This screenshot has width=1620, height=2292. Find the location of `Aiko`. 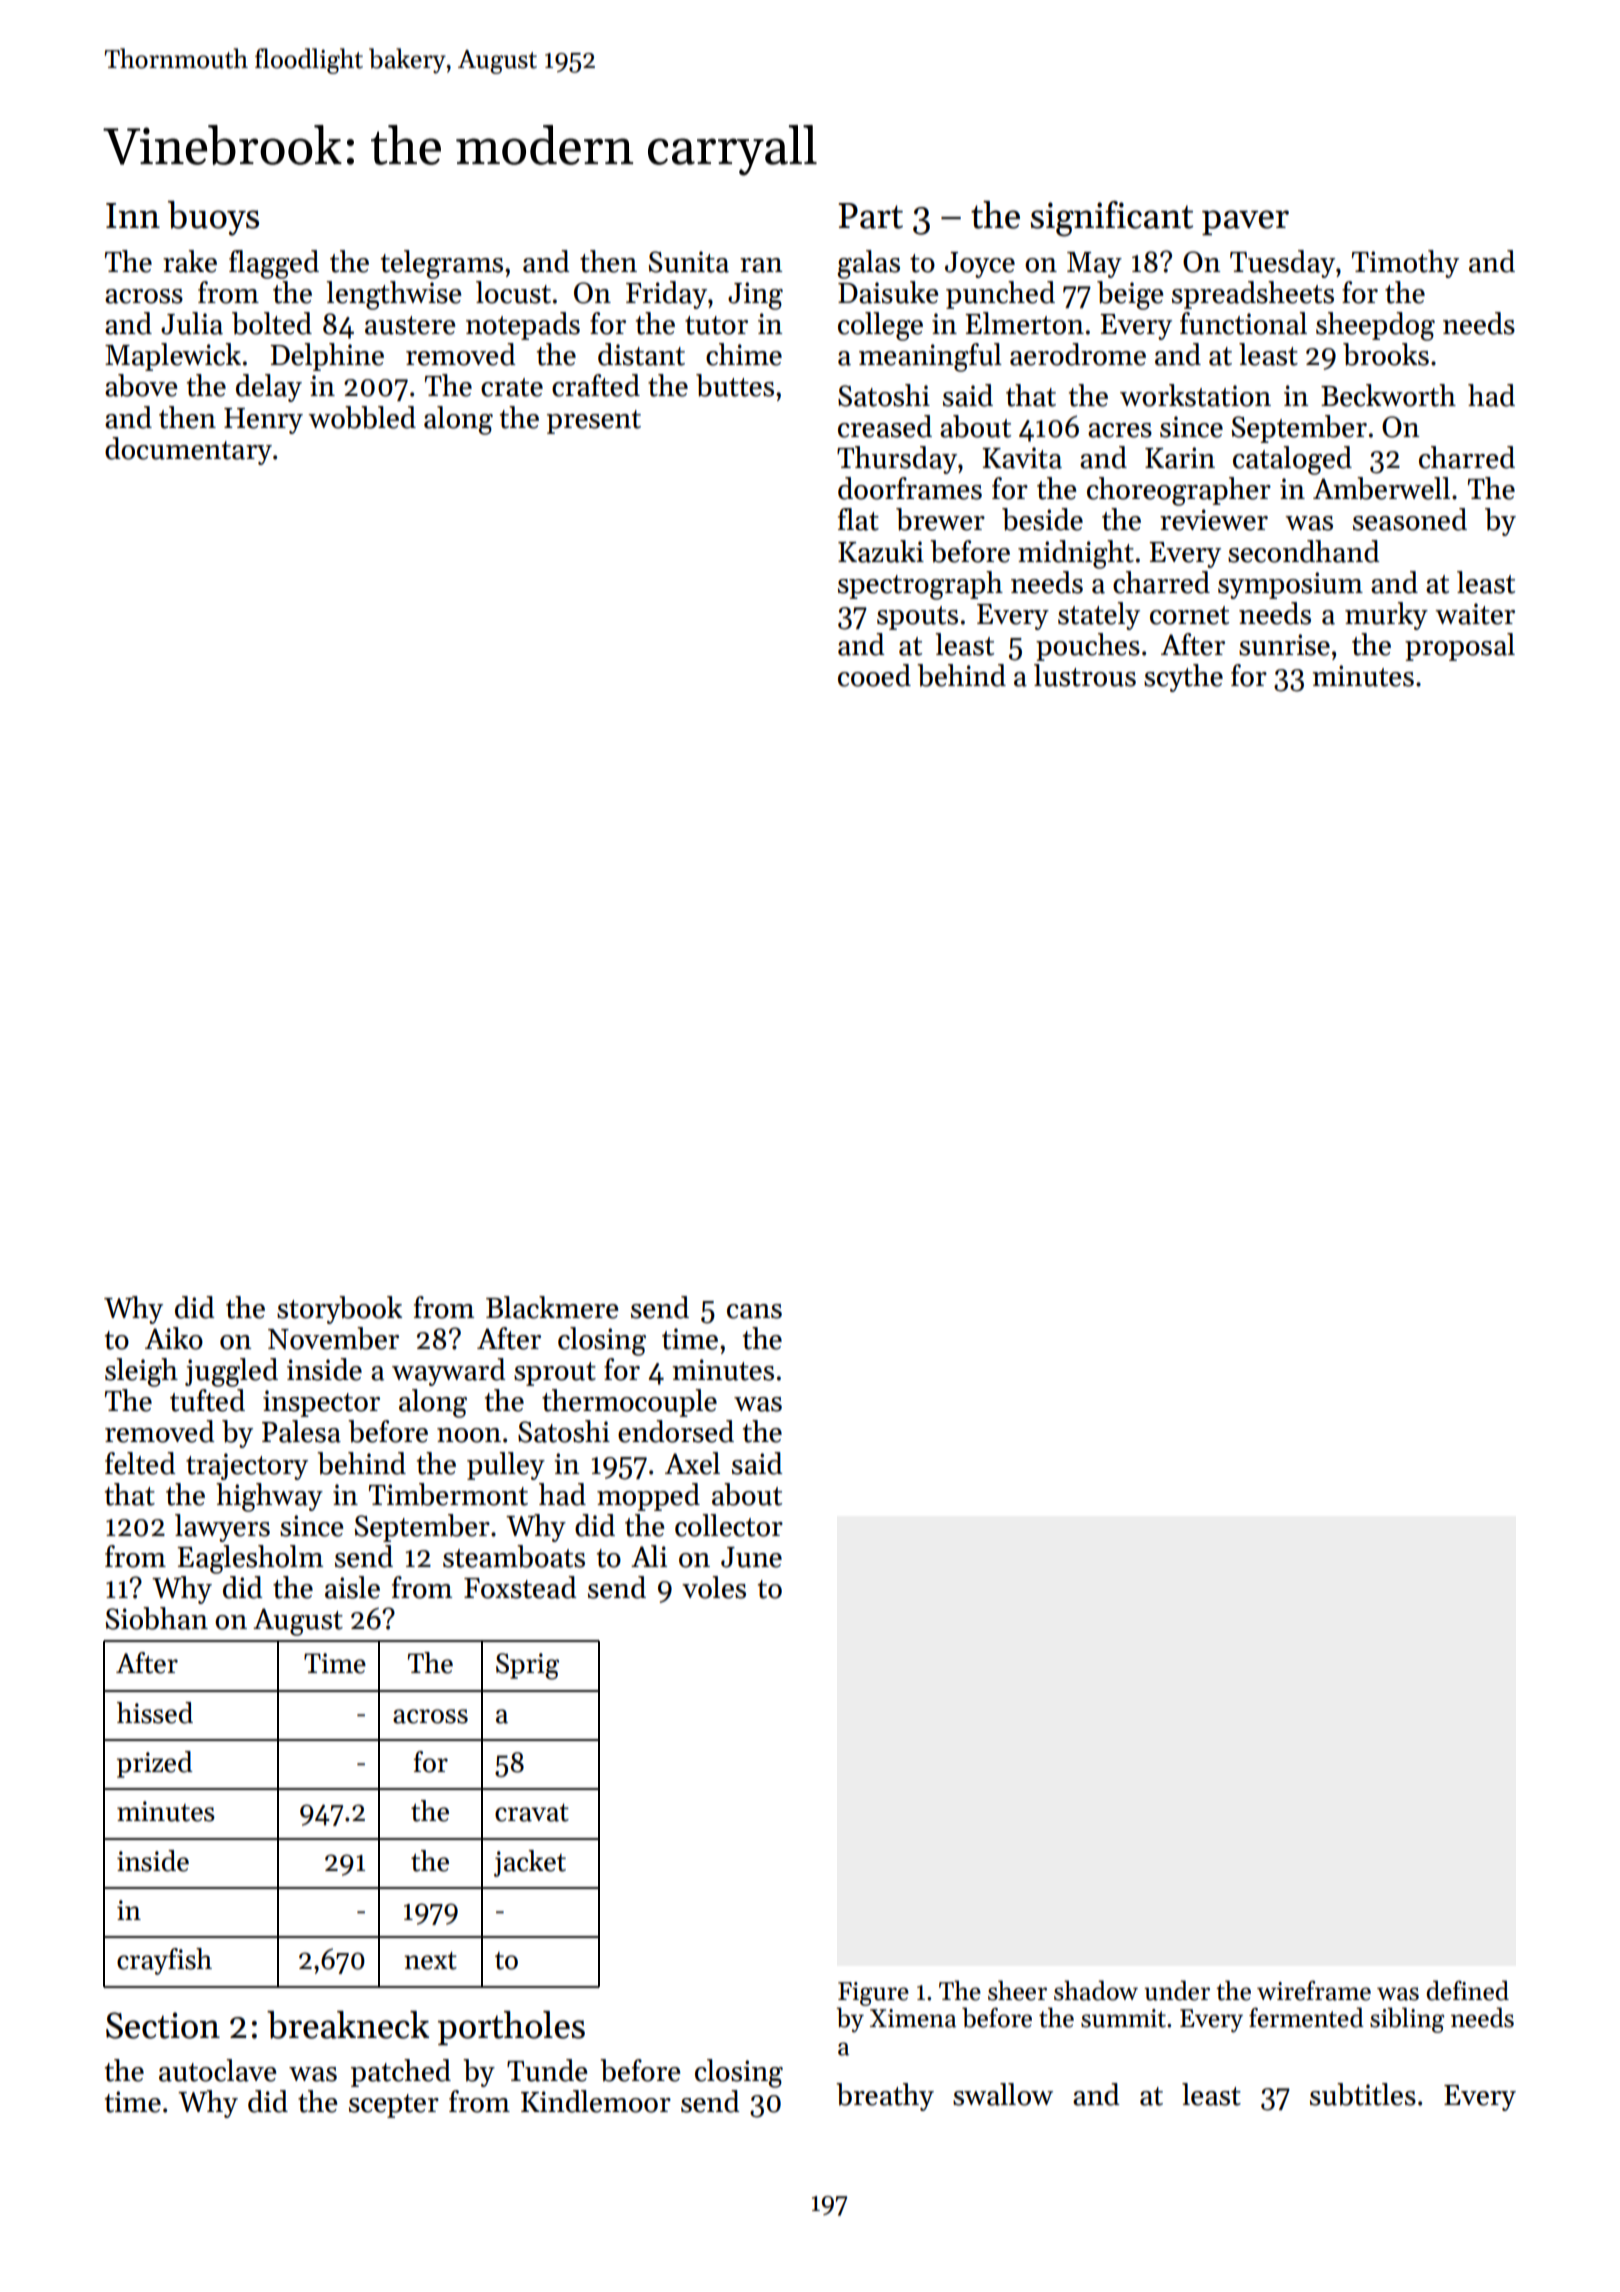

Aiko is located at coordinates (174, 1338).
